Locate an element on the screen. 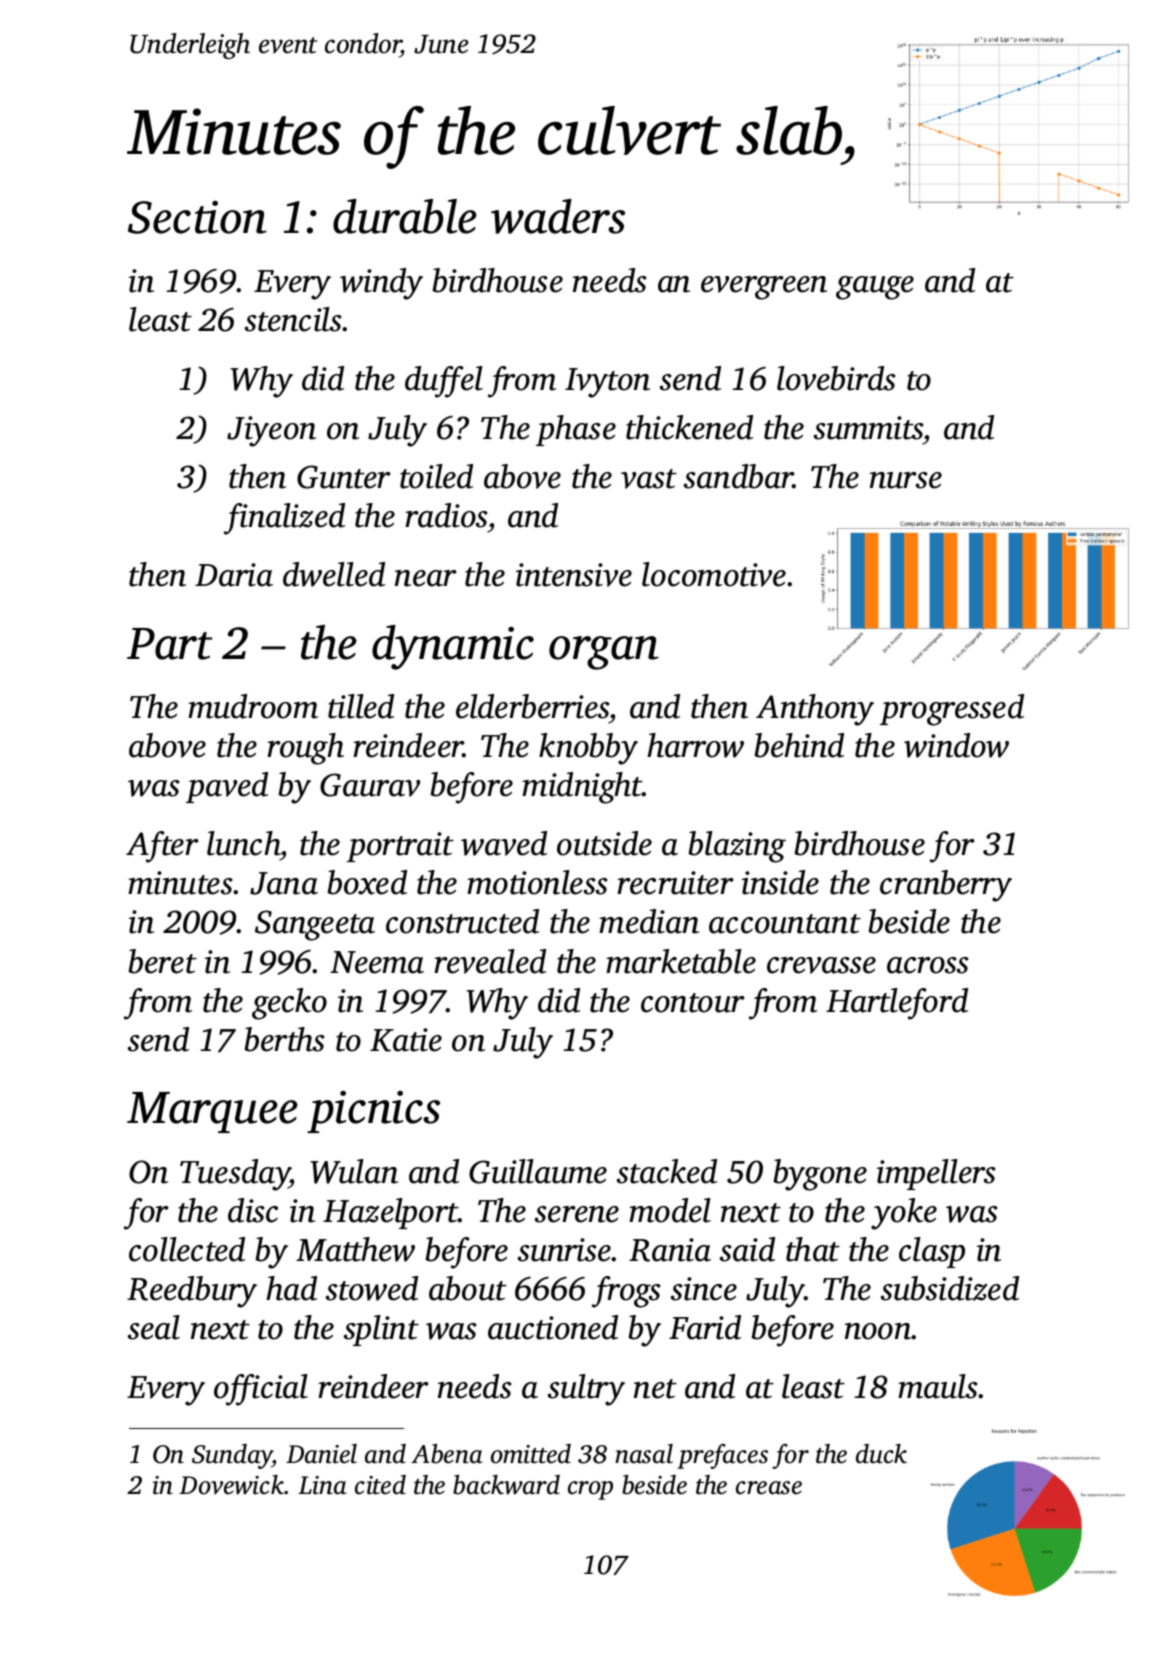 The width and height of the screenshot is (1165, 1654). window is located at coordinates (956, 745).
